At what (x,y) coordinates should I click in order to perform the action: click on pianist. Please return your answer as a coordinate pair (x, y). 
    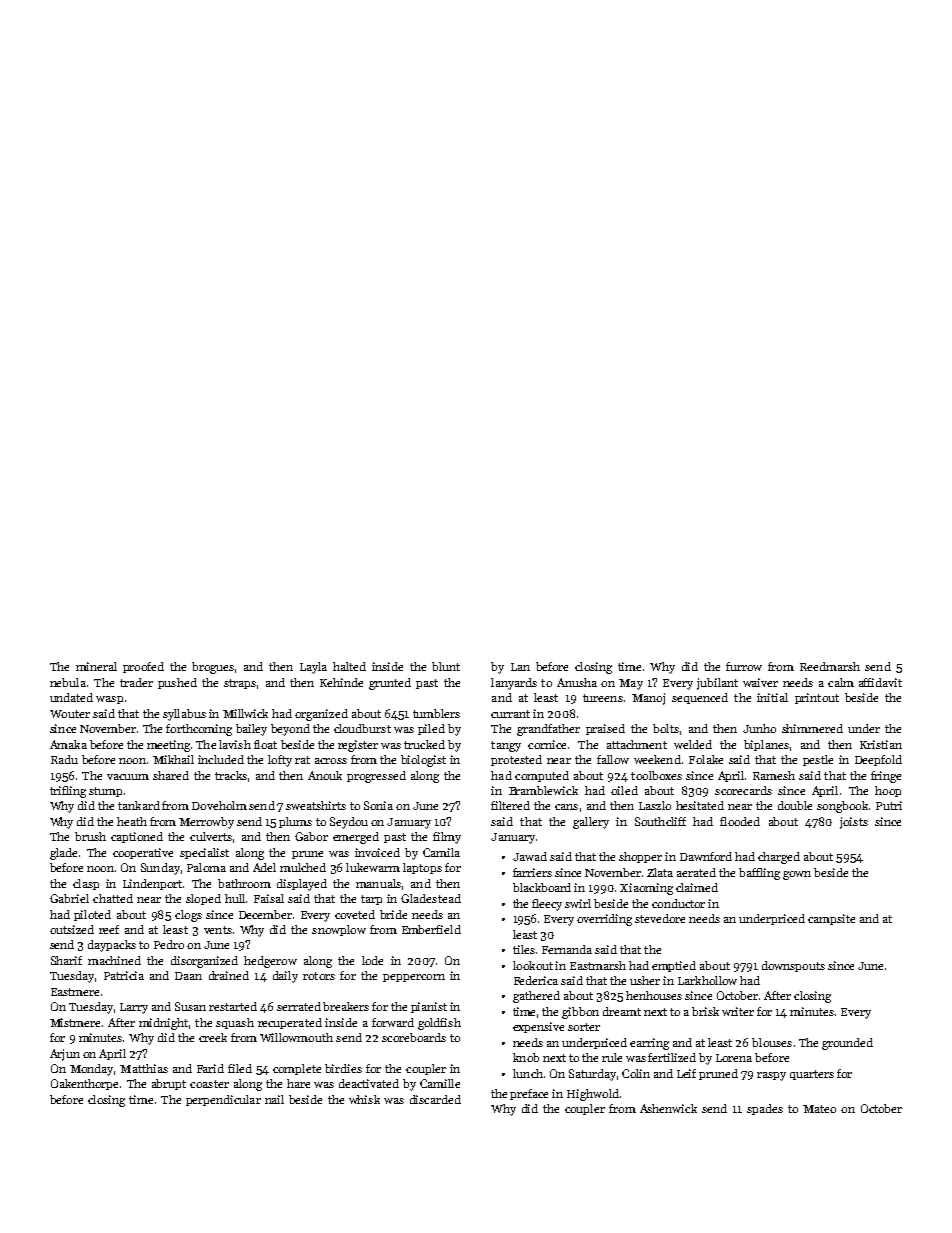
    Looking at the image, I should click on (429, 1007).
